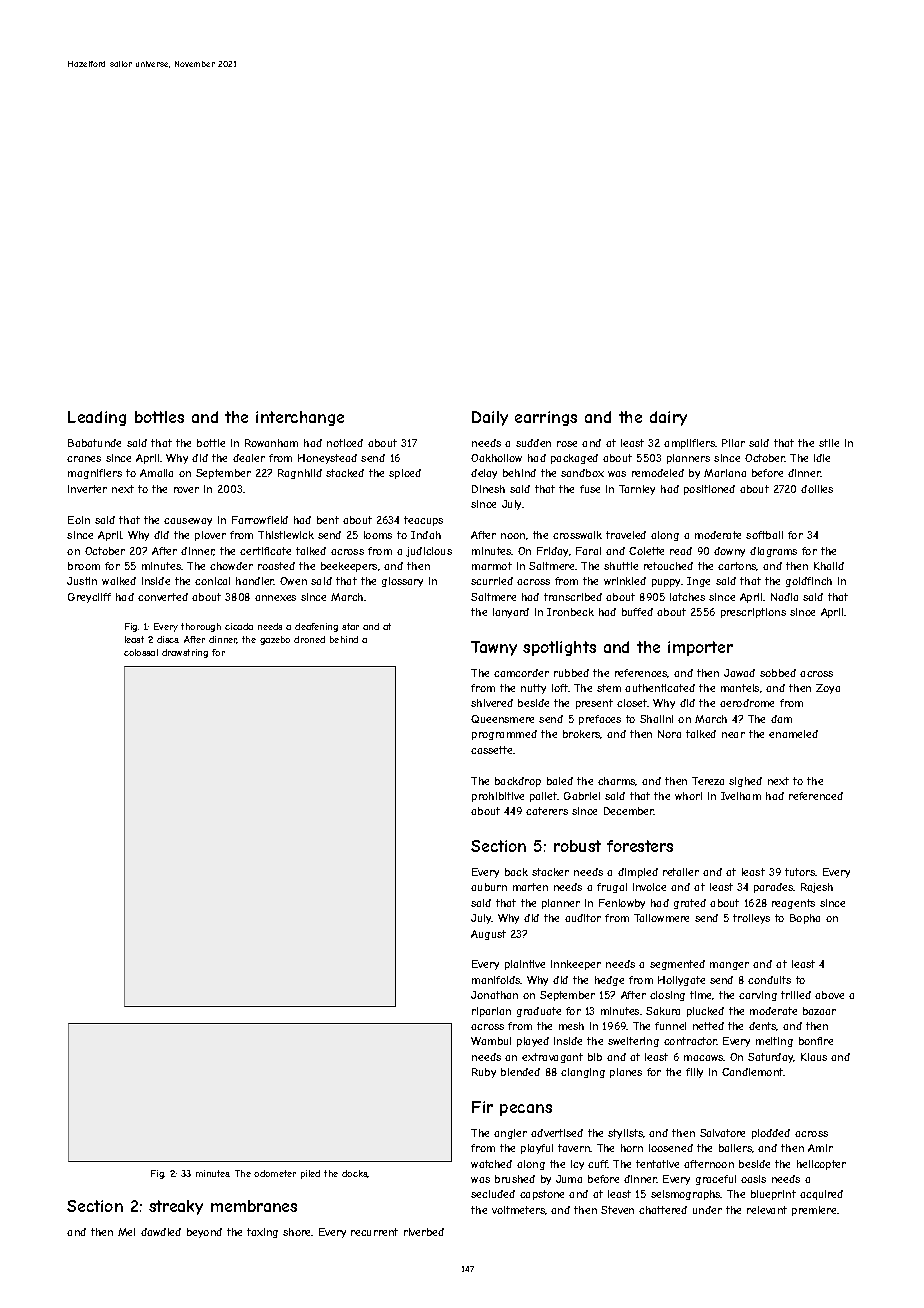 The image size is (924, 1308). I want to click on drawstring, so click(185, 653).
